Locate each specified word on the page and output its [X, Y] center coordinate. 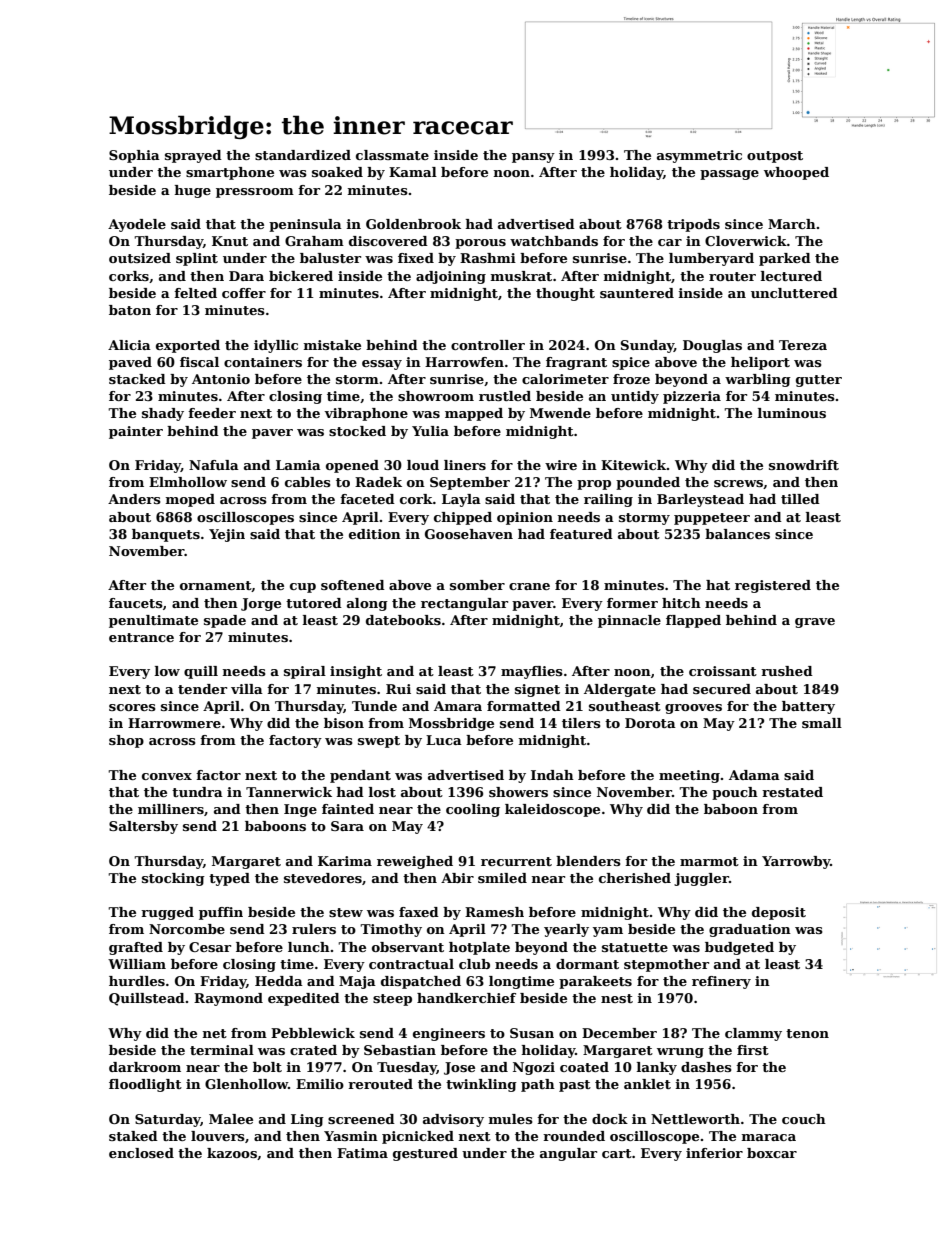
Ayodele [137, 225]
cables [308, 482]
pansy [533, 158]
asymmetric [699, 156]
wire [561, 465]
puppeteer [712, 519]
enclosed [141, 1153]
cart [617, 1153]
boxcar [772, 1153]
